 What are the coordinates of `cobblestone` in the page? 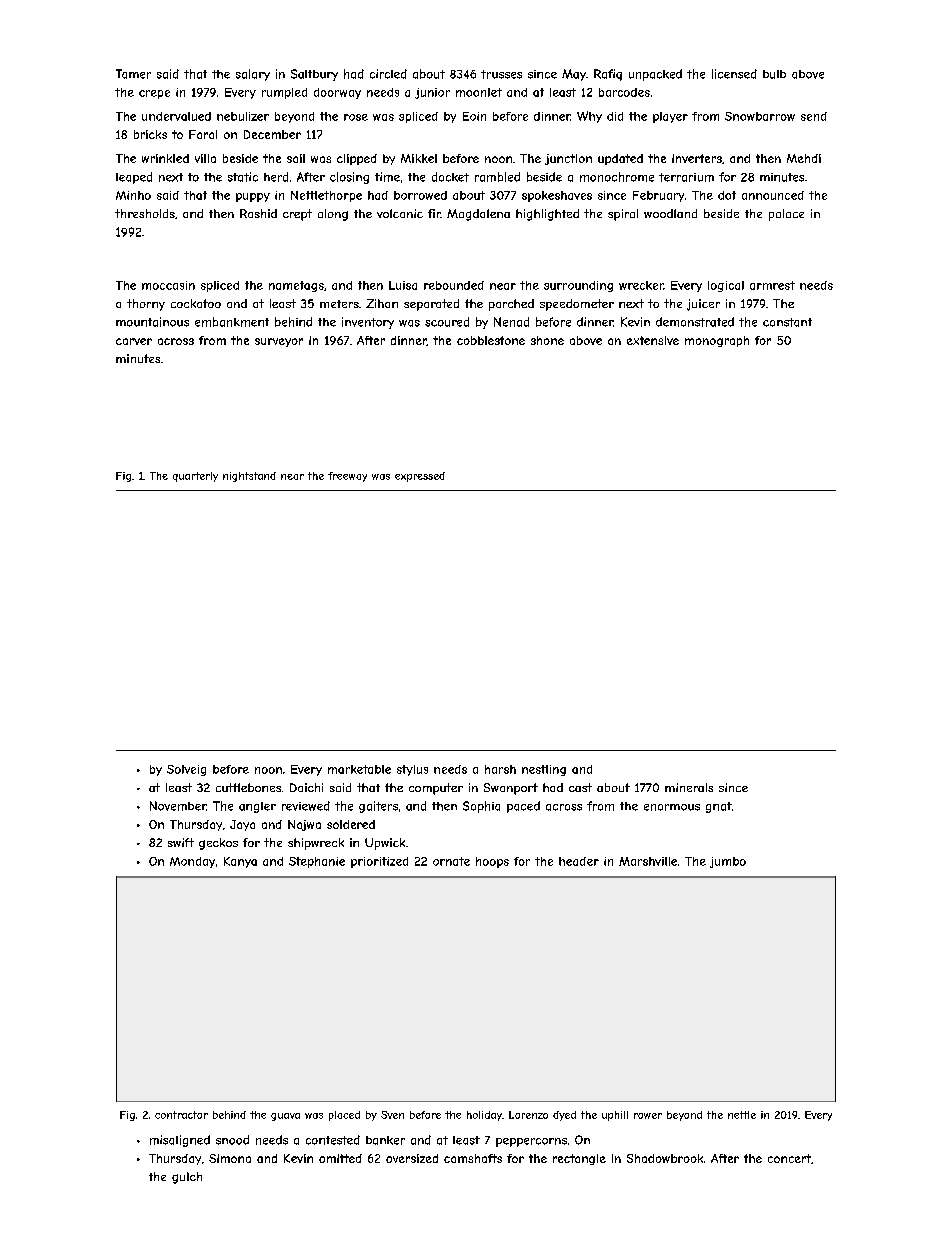 It's located at (491, 340).
